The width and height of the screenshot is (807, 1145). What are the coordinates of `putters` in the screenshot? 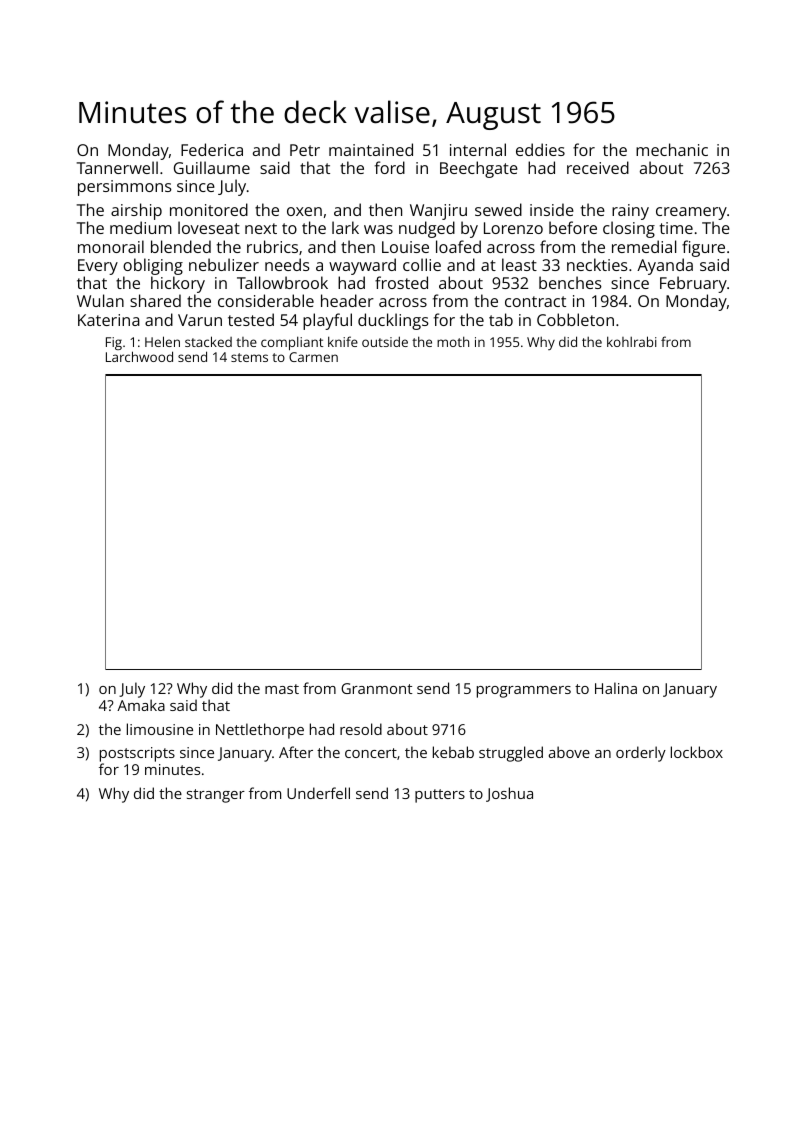 It's located at (440, 796).
